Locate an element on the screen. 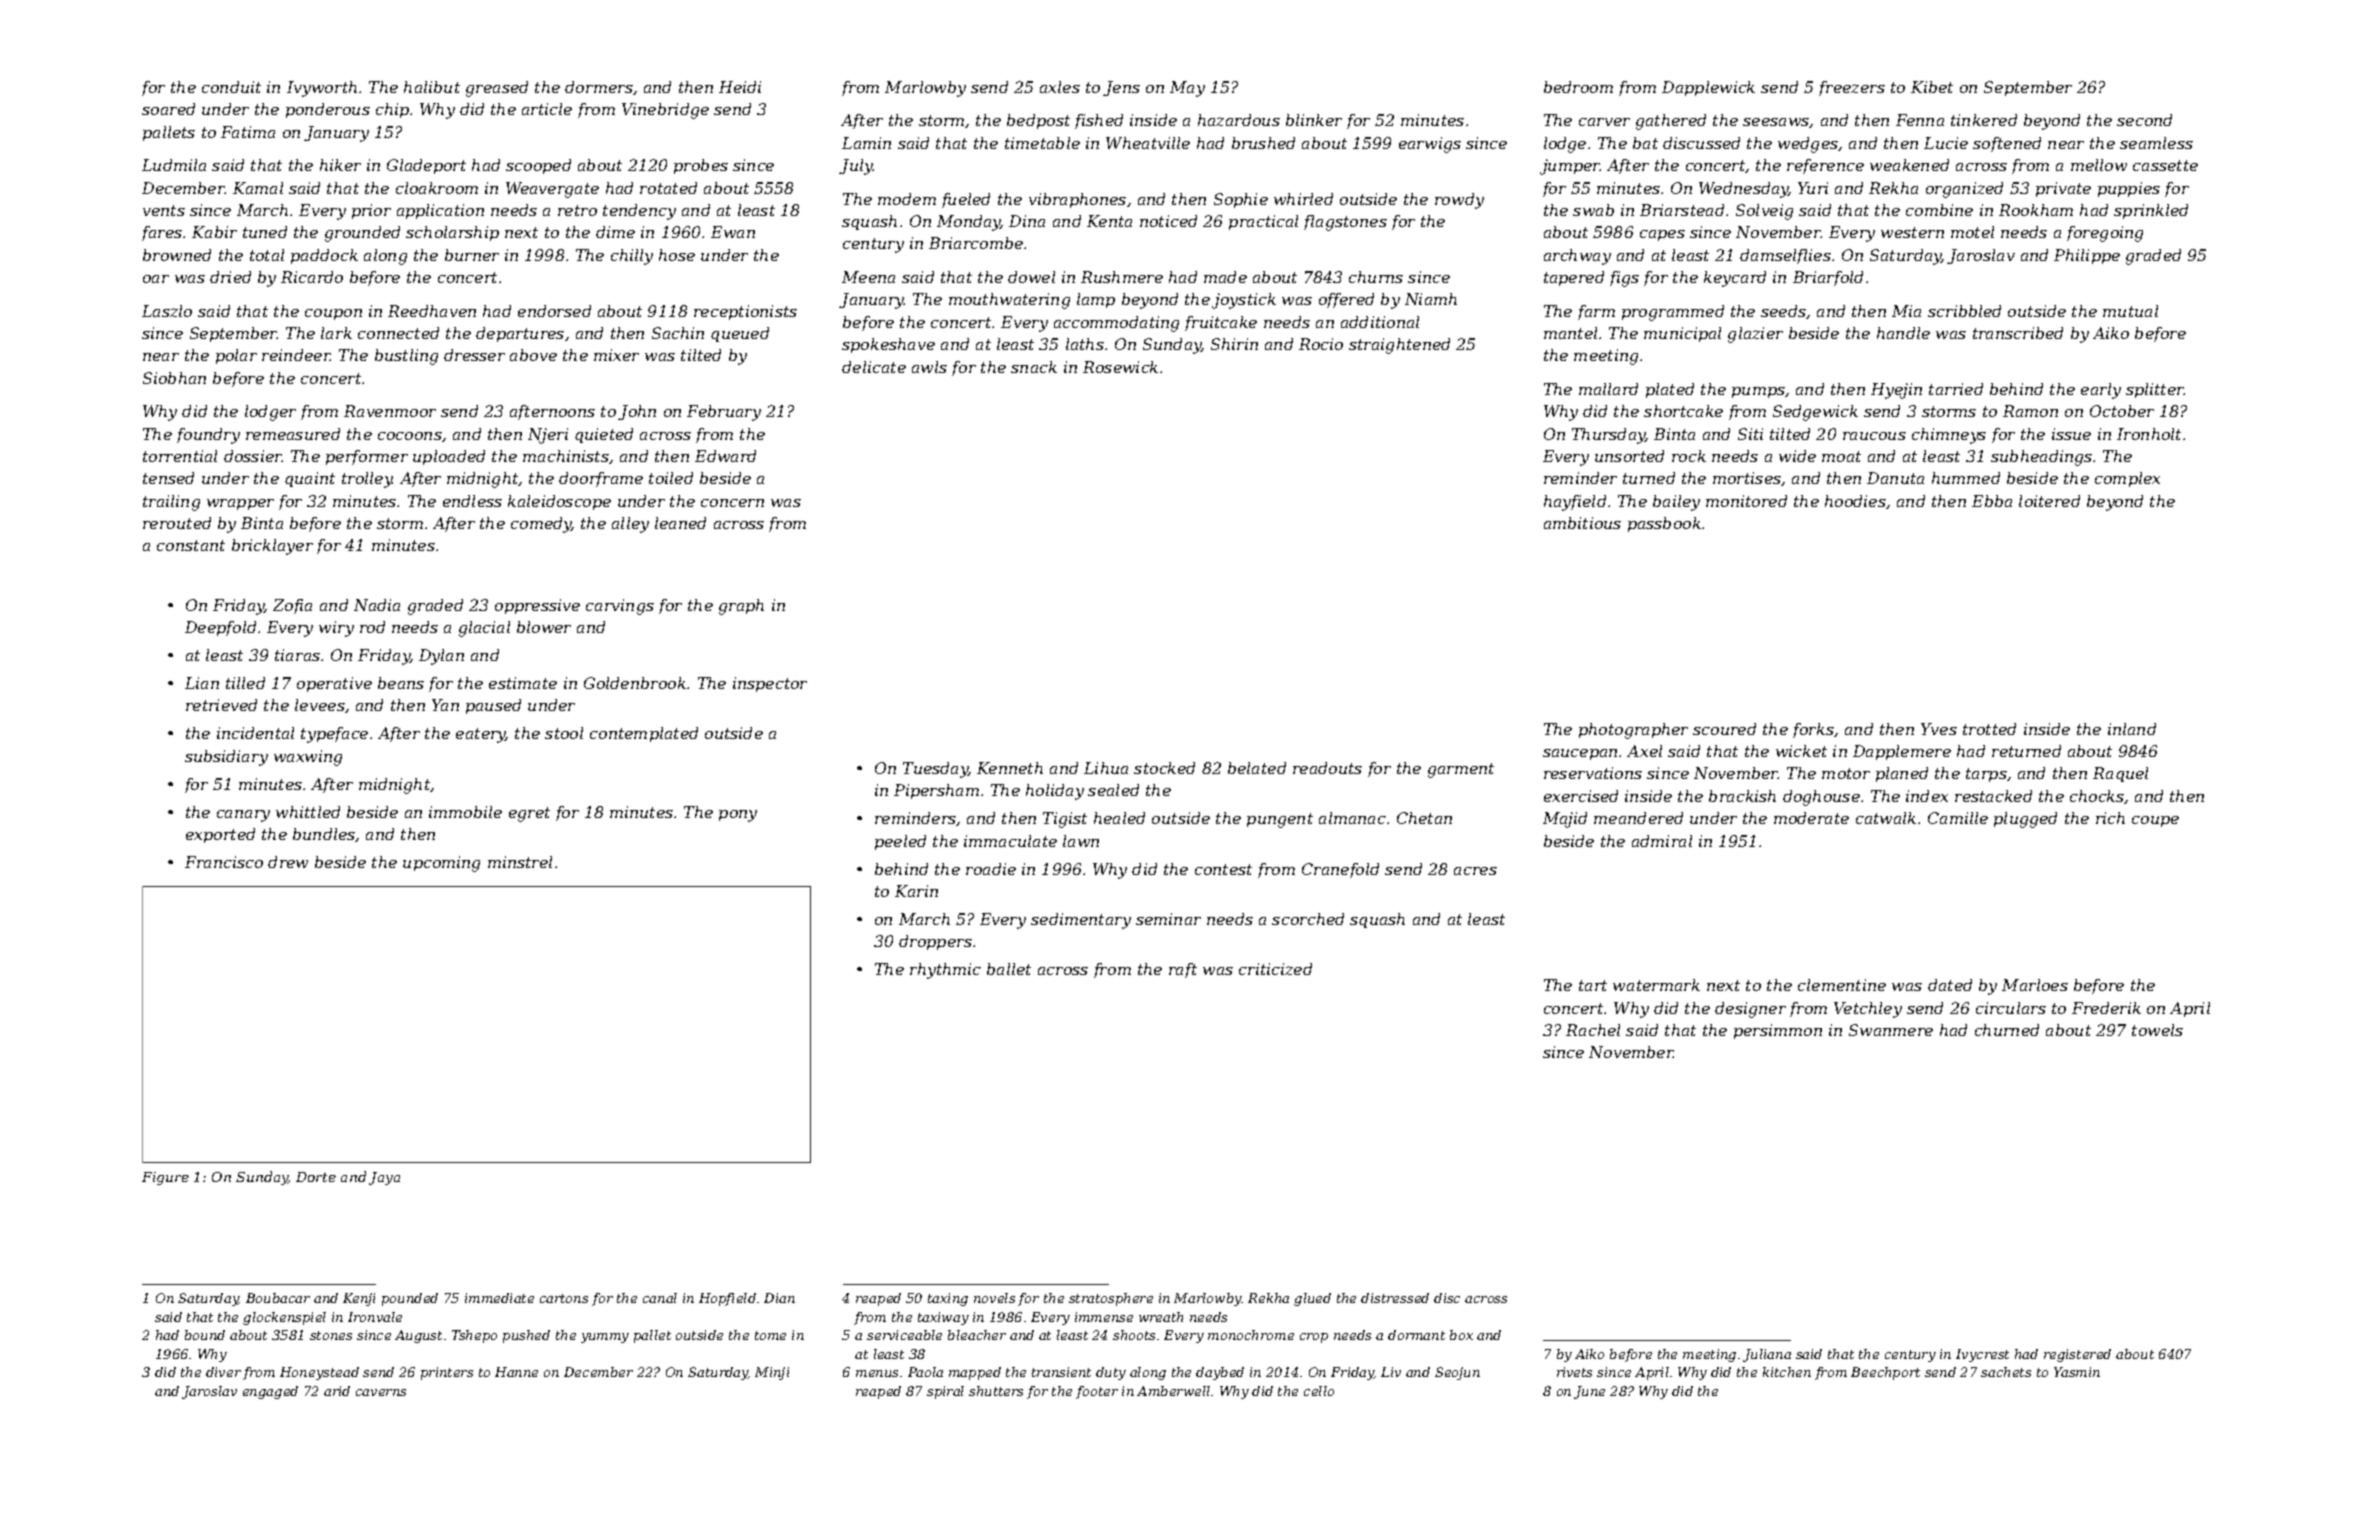 This screenshot has width=2354, height=1523. Hanne is located at coordinates (516, 1372).
